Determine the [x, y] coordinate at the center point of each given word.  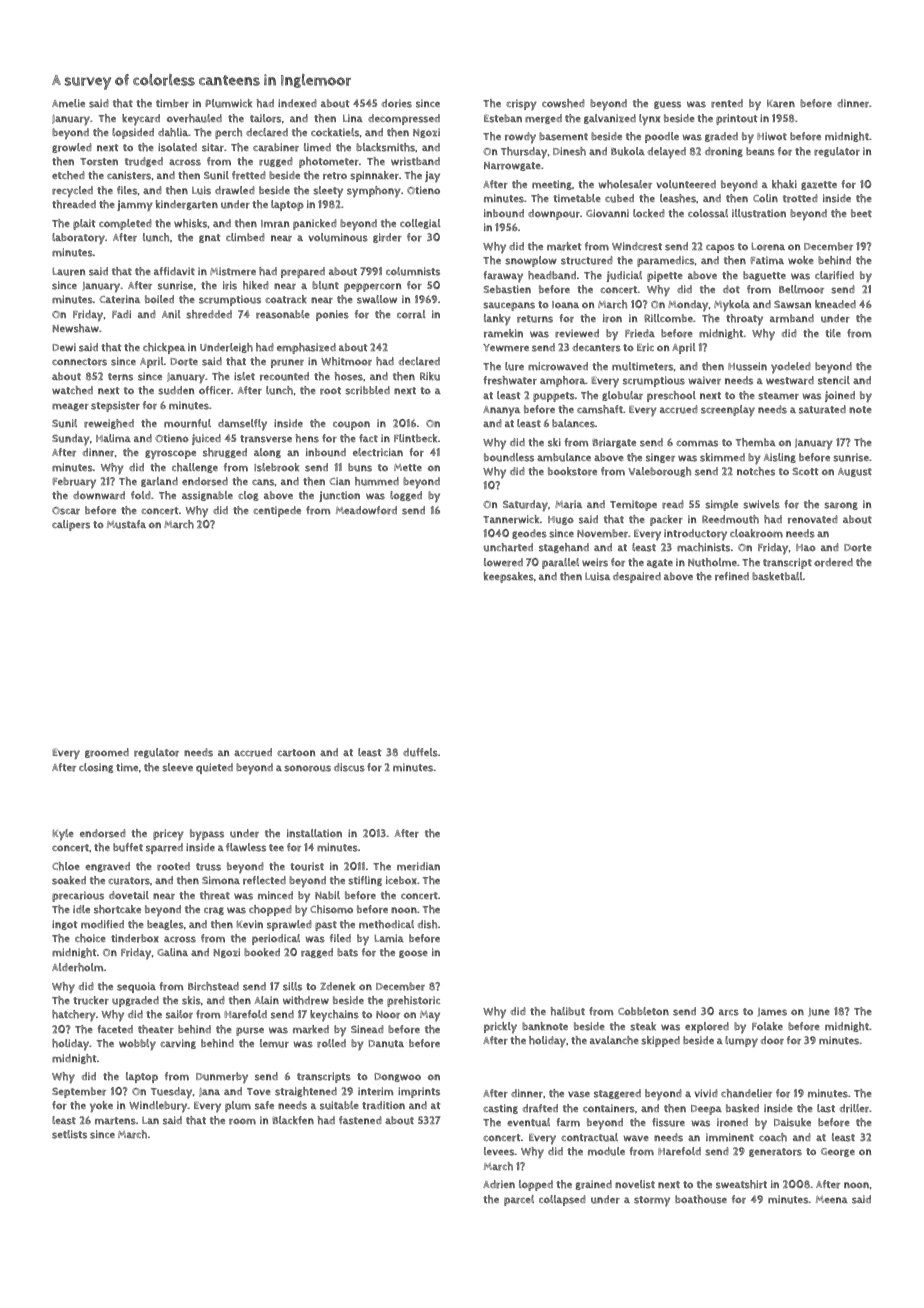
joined [840, 396]
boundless [509, 457]
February [74, 483]
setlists [69, 1134]
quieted [214, 768]
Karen [781, 104]
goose [413, 954]
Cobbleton [643, 1011]
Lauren [68, 271]
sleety [328, 192]
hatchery [74, 1016]
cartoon [296, 753]
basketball [777, 576]
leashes [678, 198]
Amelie [68, 103]
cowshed [563, 103]
